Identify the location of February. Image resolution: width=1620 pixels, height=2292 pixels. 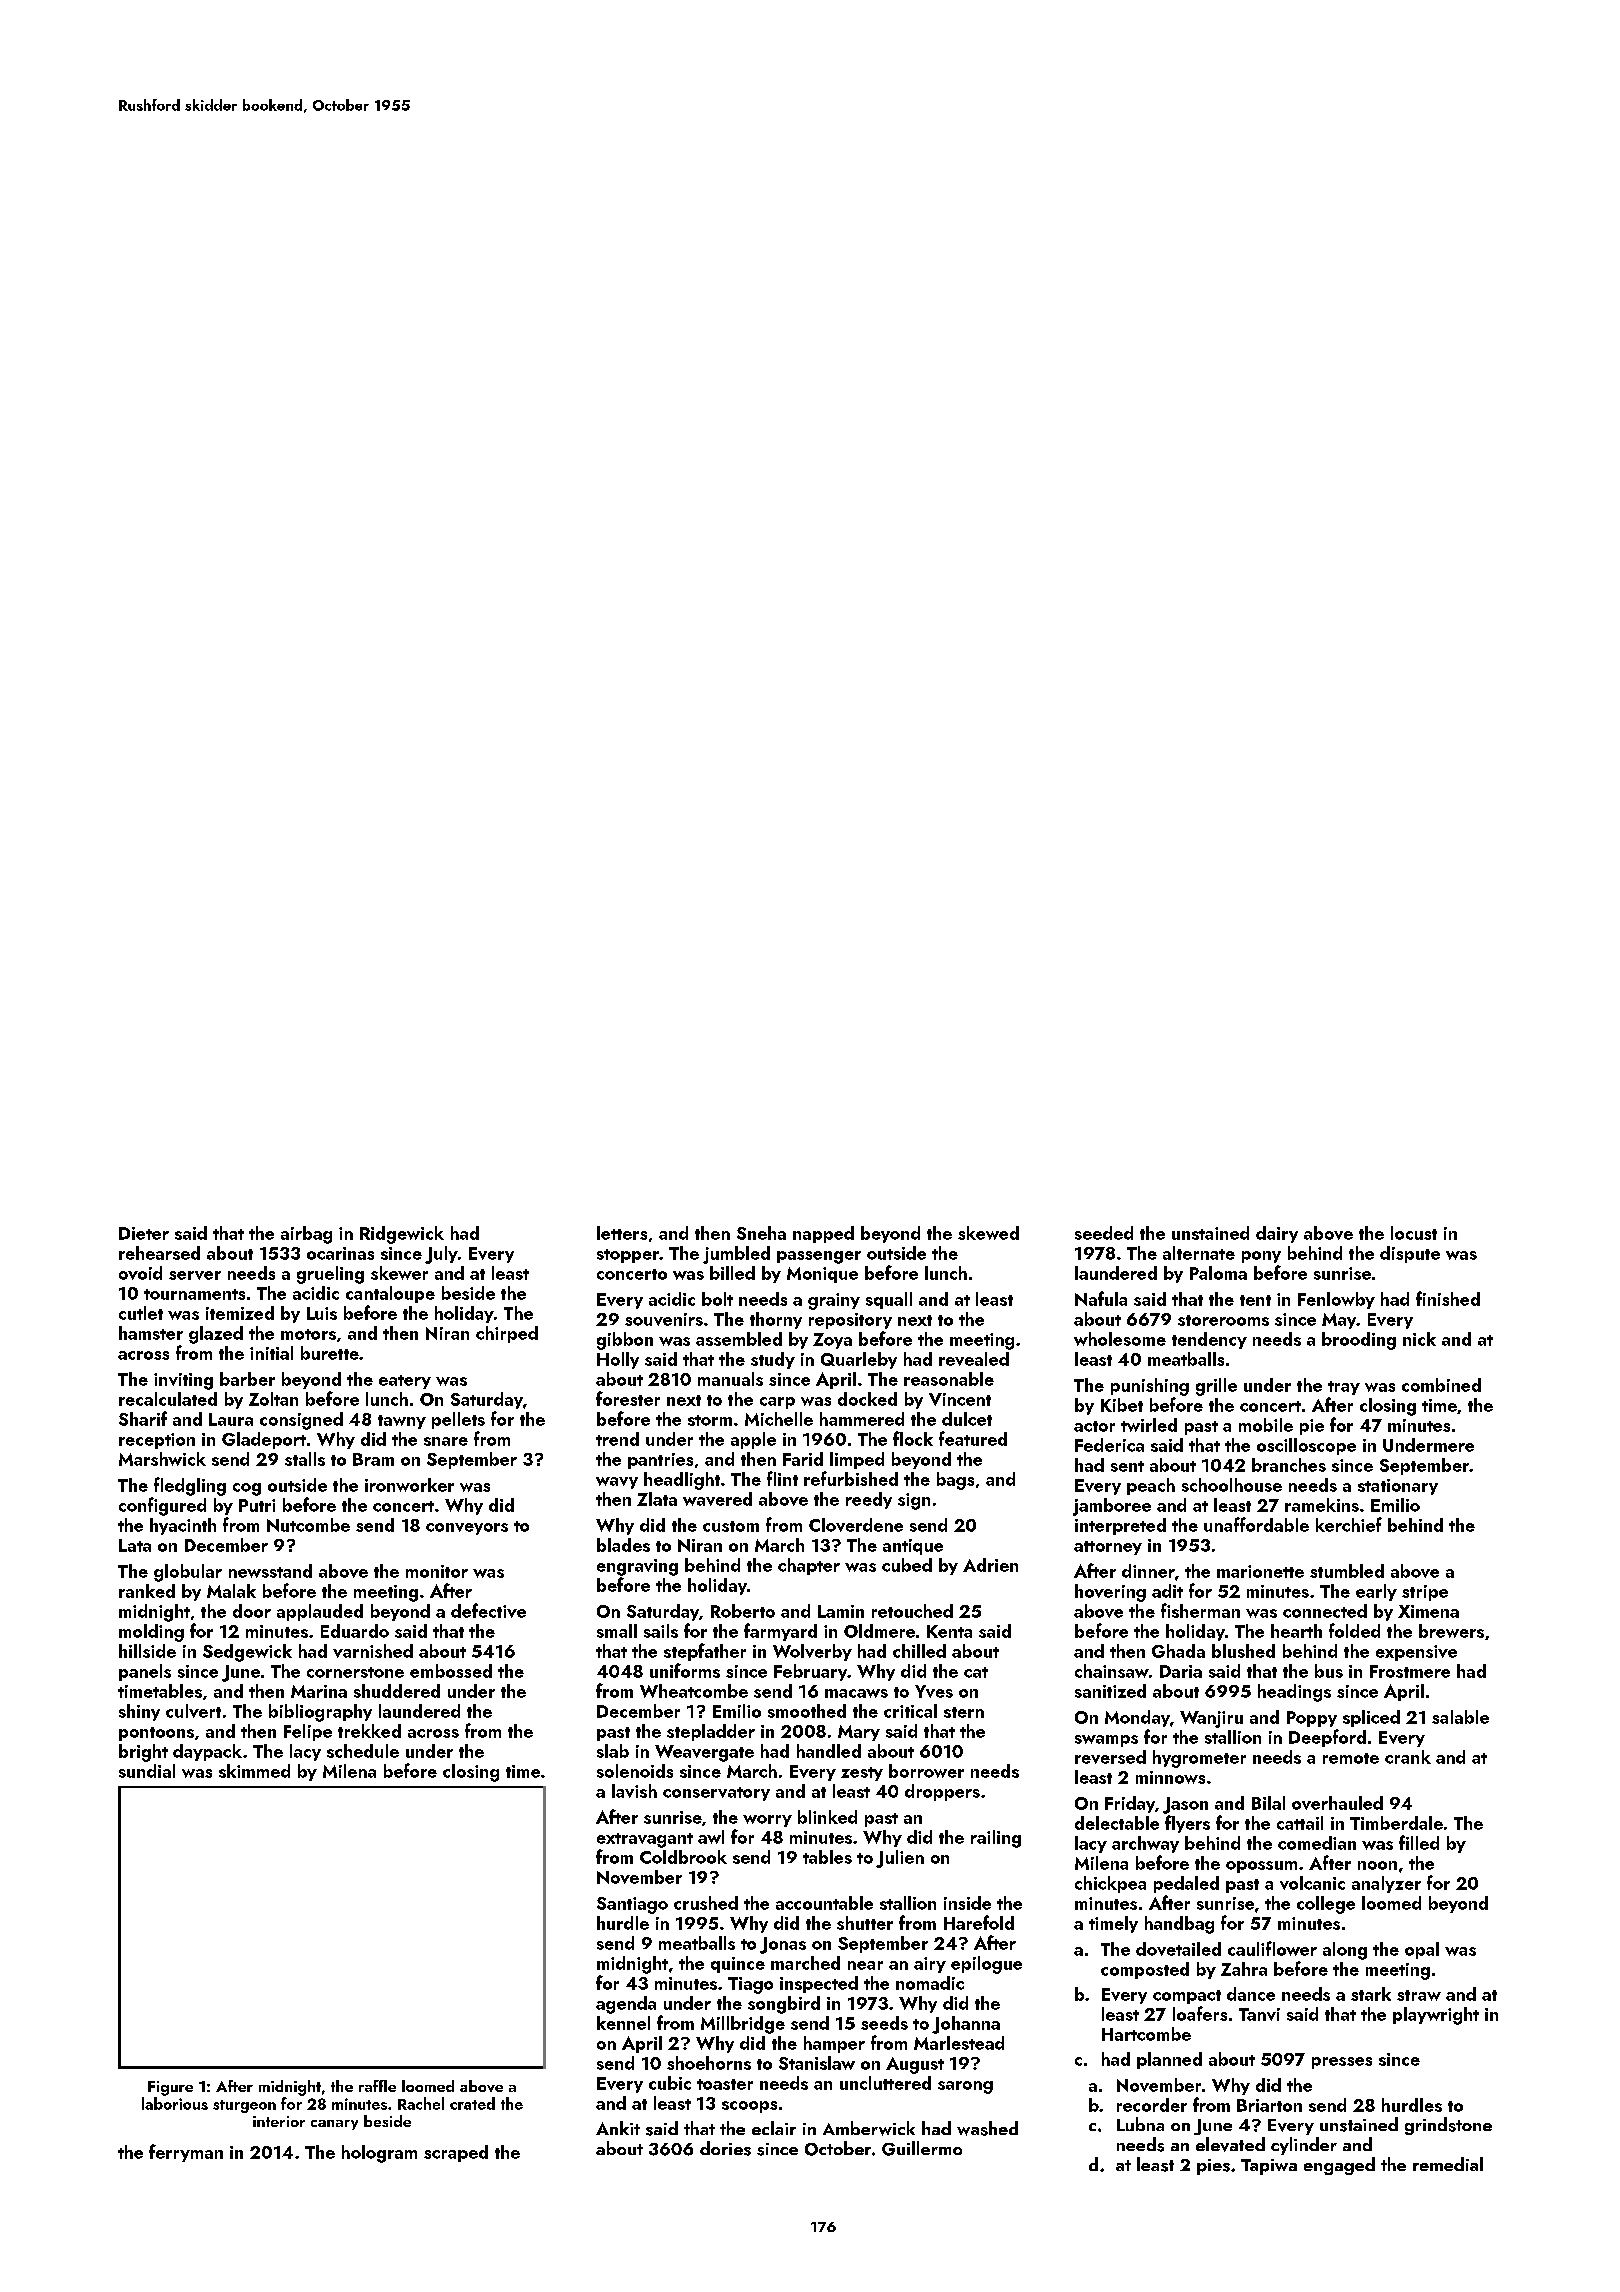
(810, 1672).
